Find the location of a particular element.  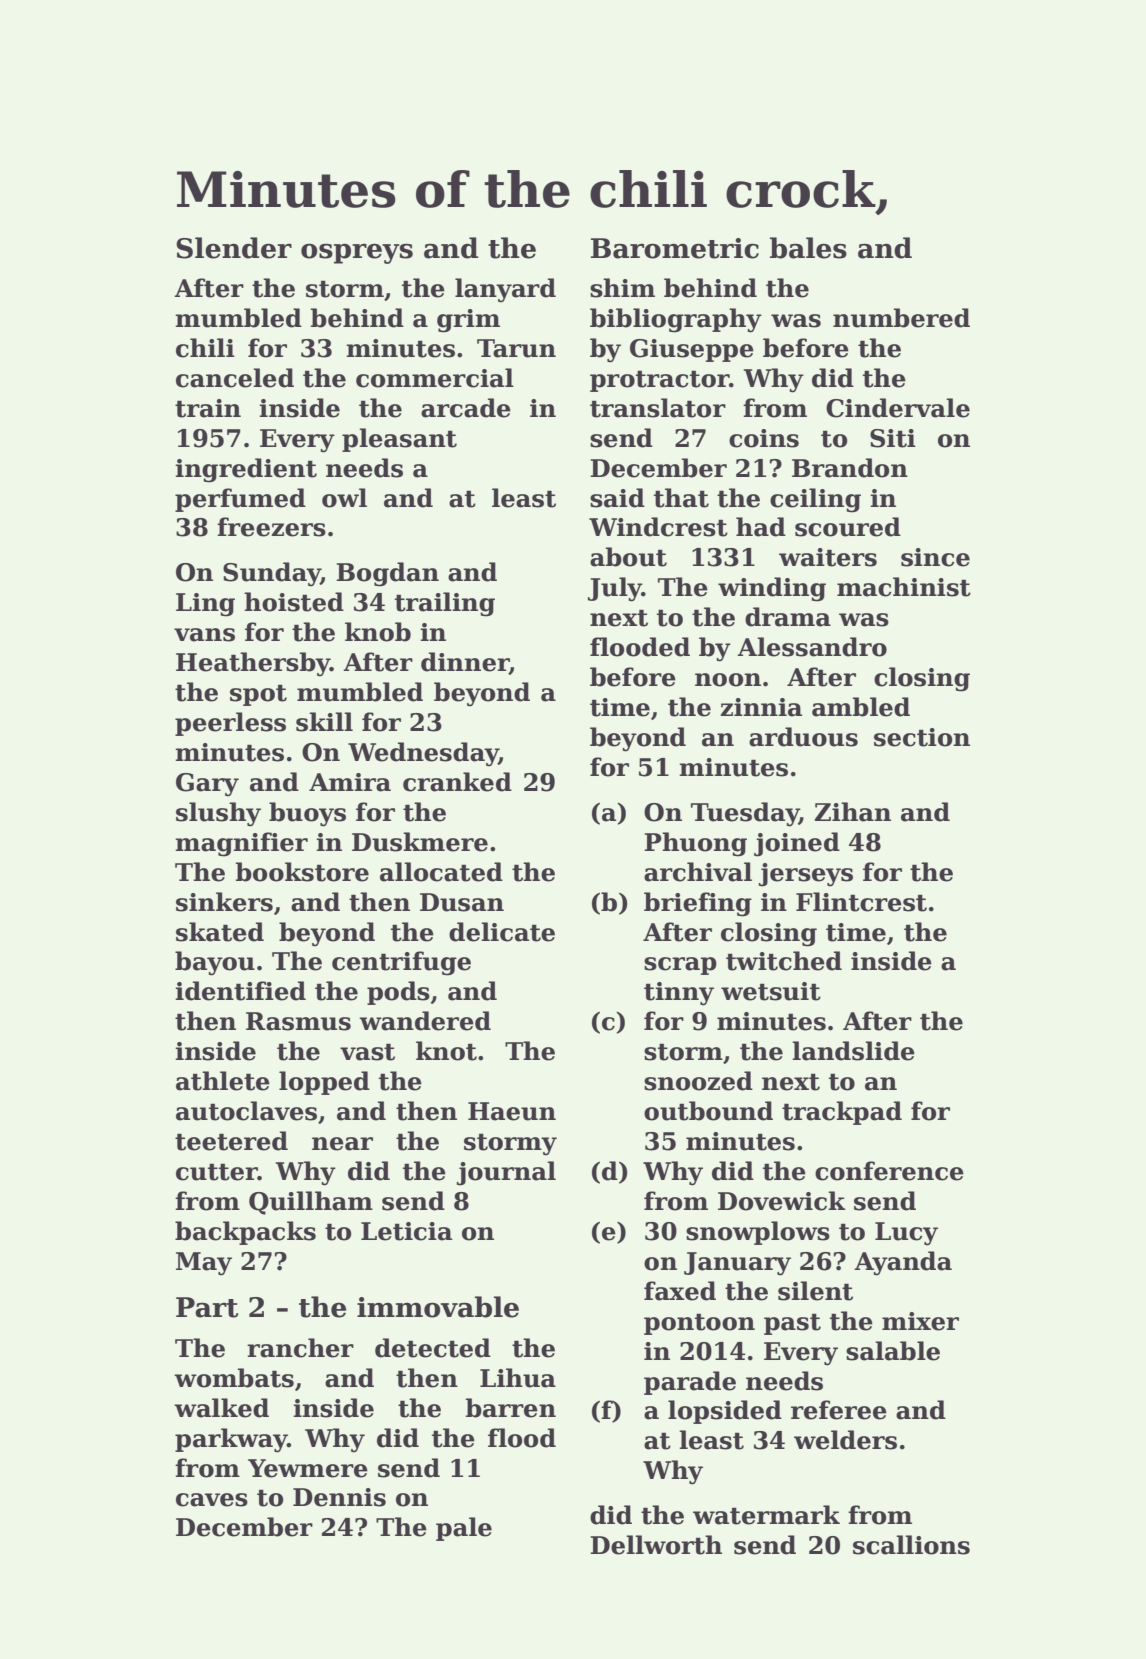

had is located at coordinates (761, 527).
